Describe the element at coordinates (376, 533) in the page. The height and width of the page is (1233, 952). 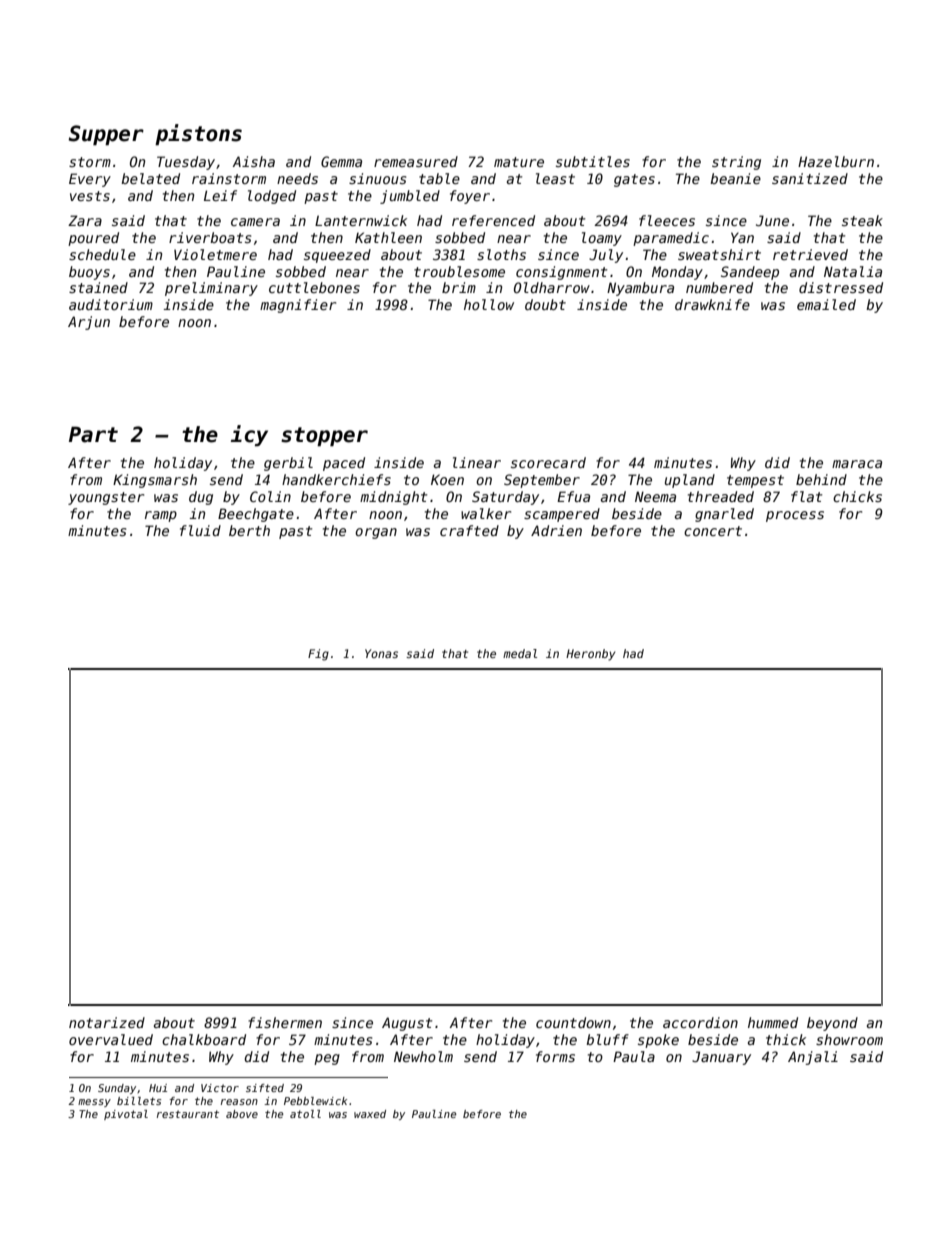
I see `organ` at that location.
